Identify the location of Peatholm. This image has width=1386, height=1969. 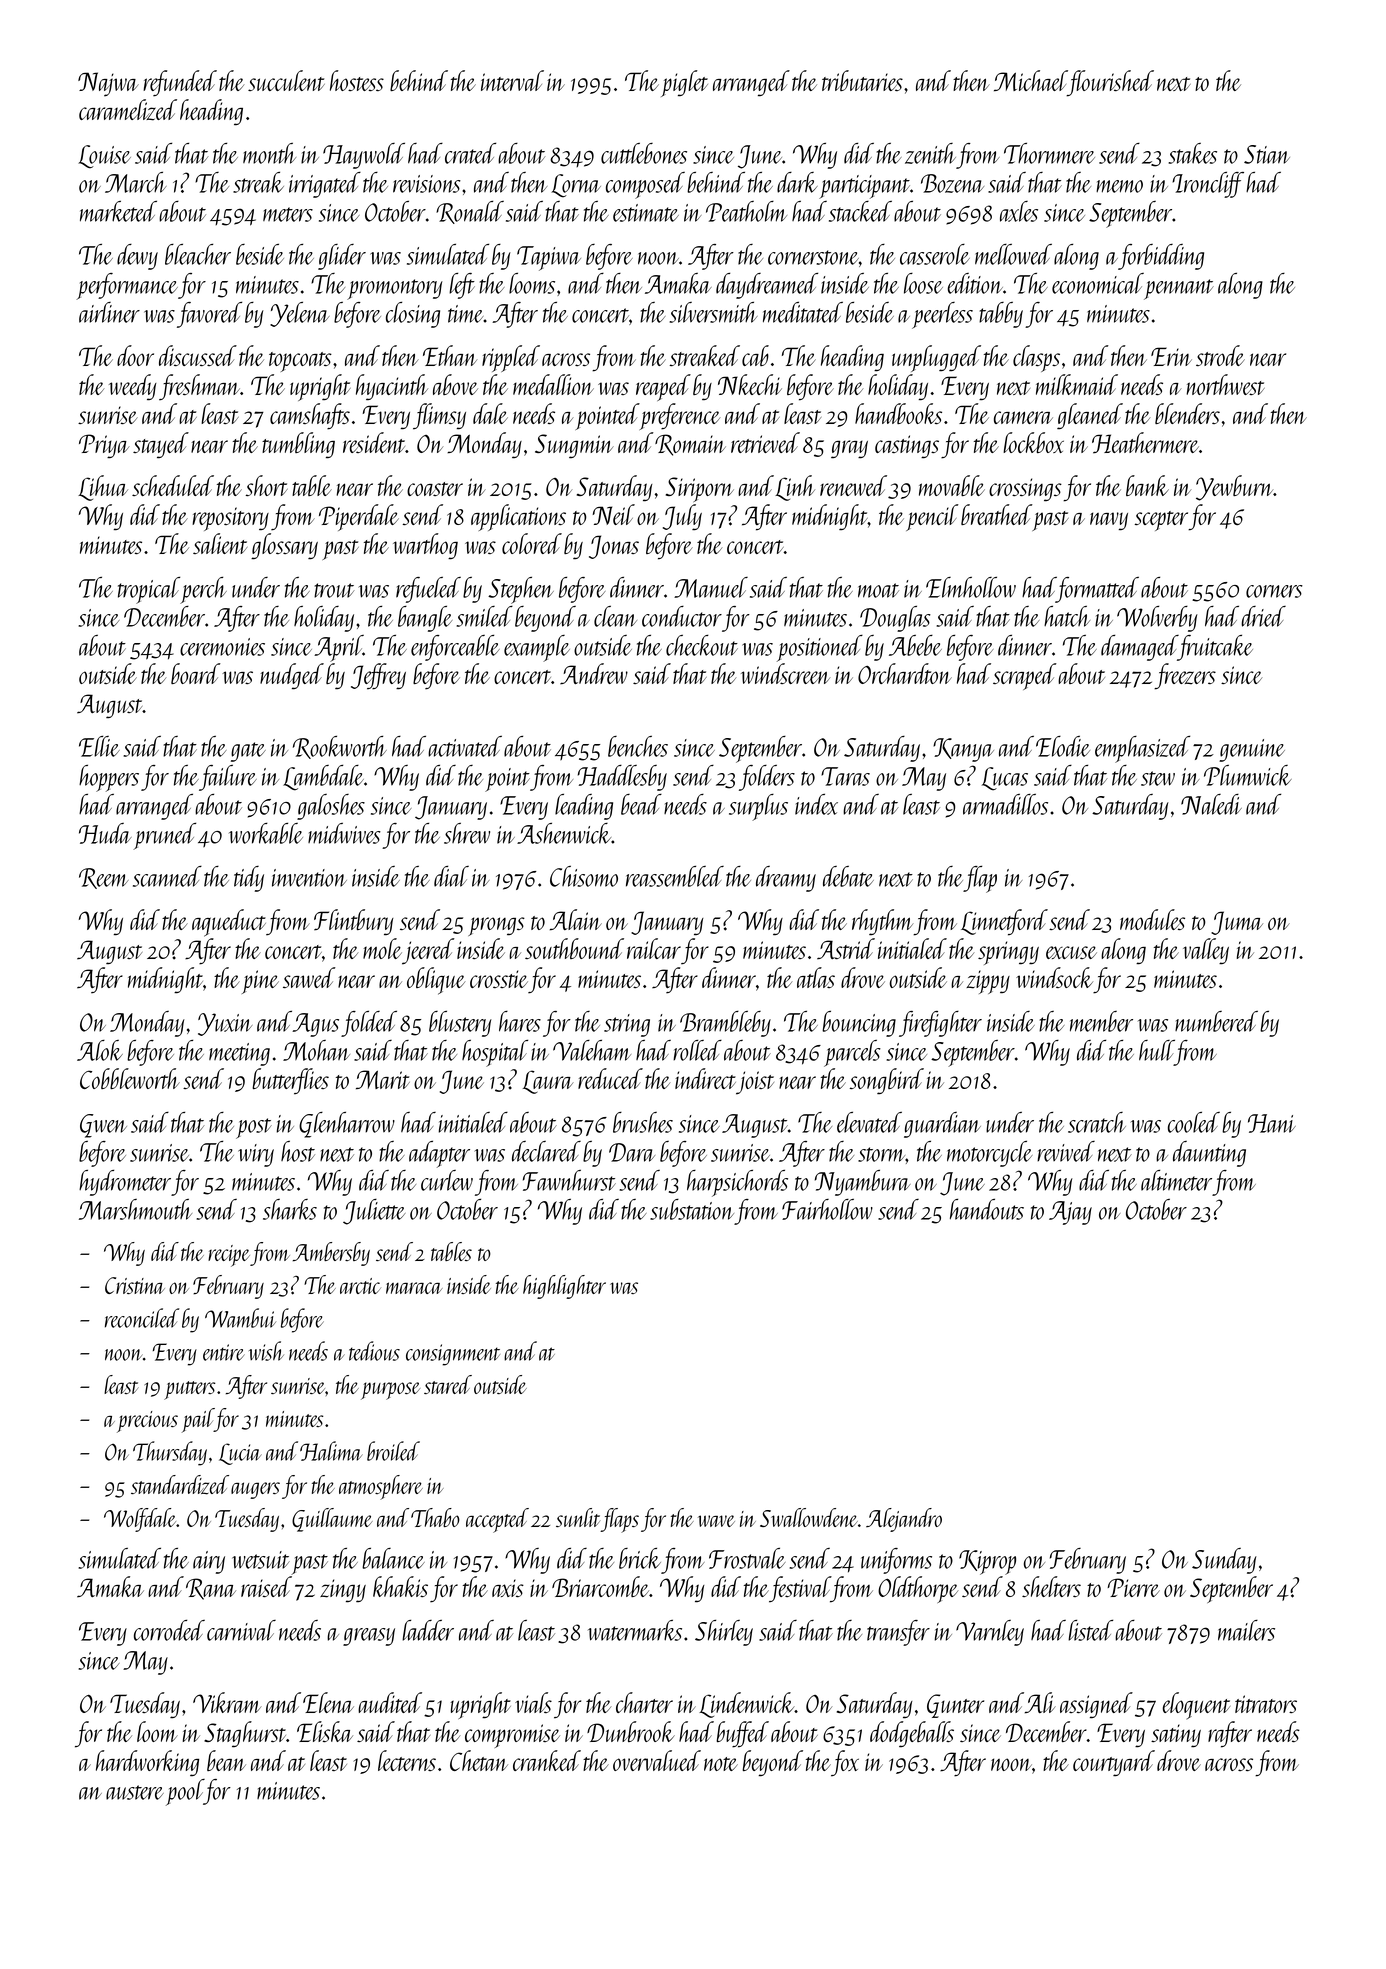
(746, 211).
